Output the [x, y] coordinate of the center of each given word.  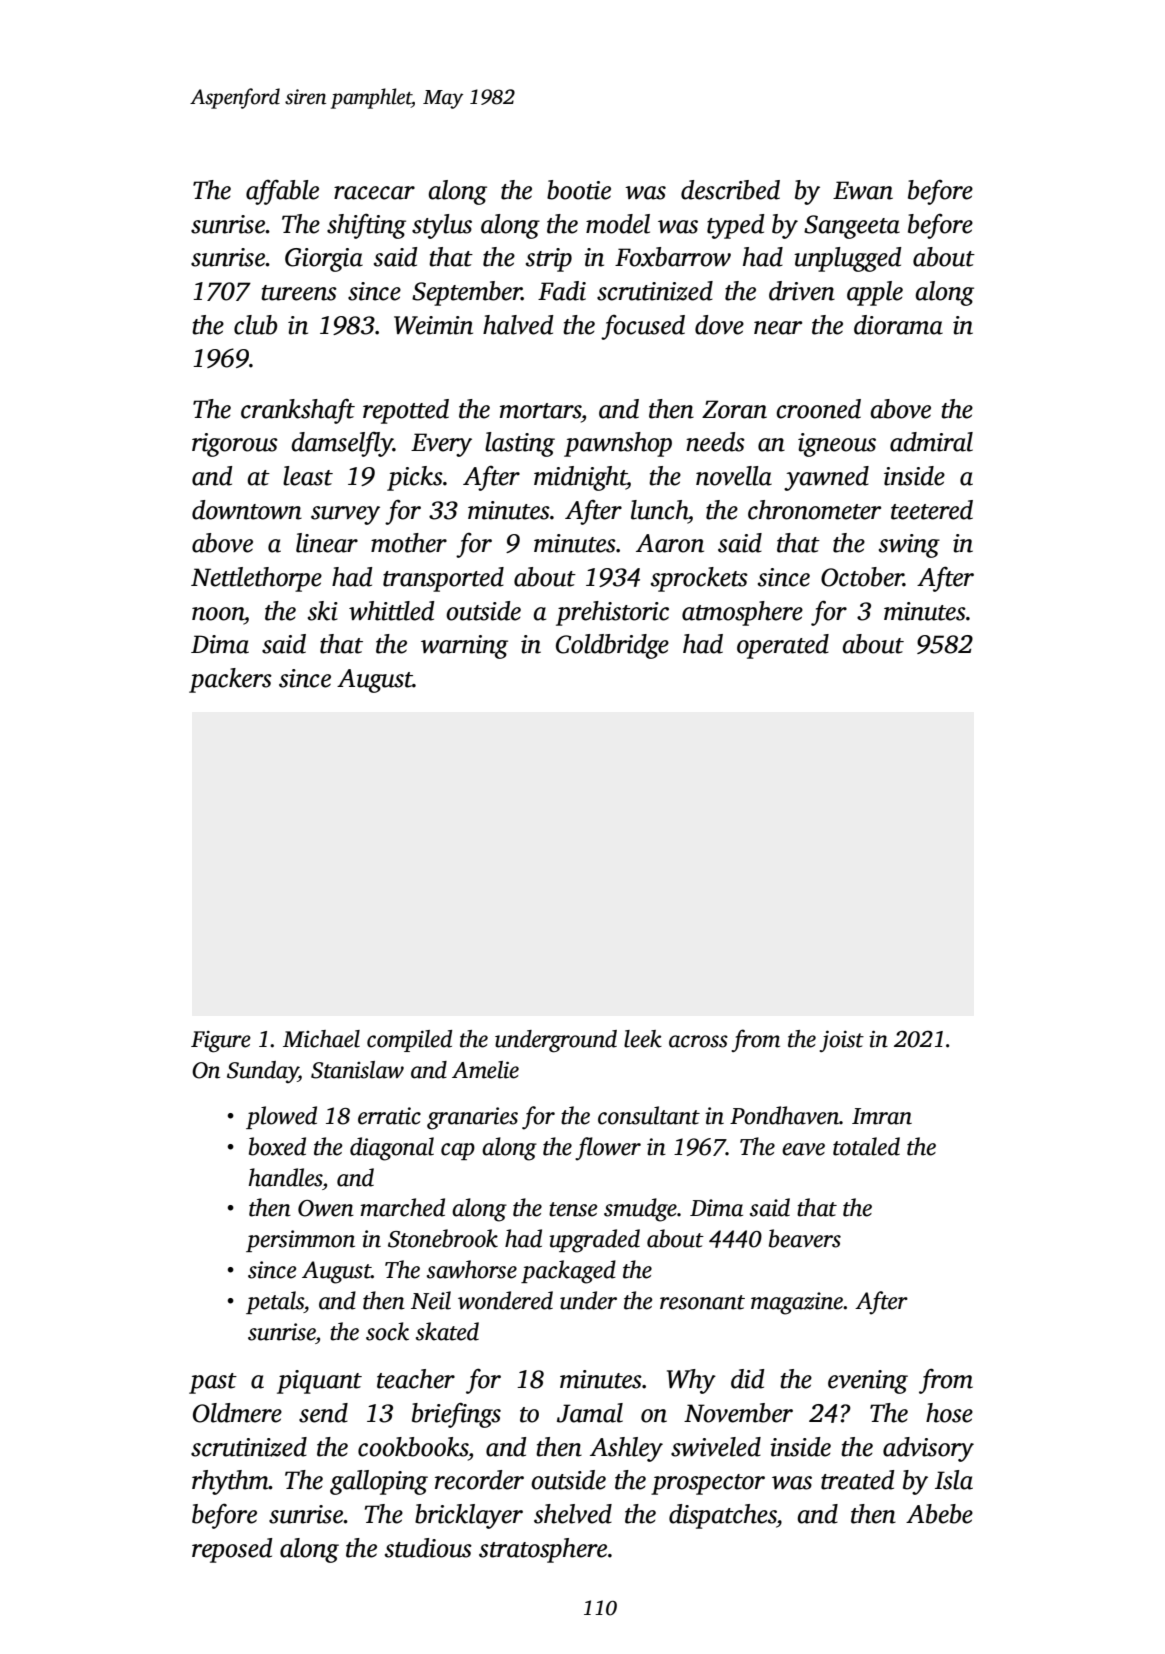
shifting [366, 226]
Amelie [485, 1070]
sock [387, 1331]
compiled [409, 1041]
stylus [442, 226]
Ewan [863, 190]
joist [841, 1041]
